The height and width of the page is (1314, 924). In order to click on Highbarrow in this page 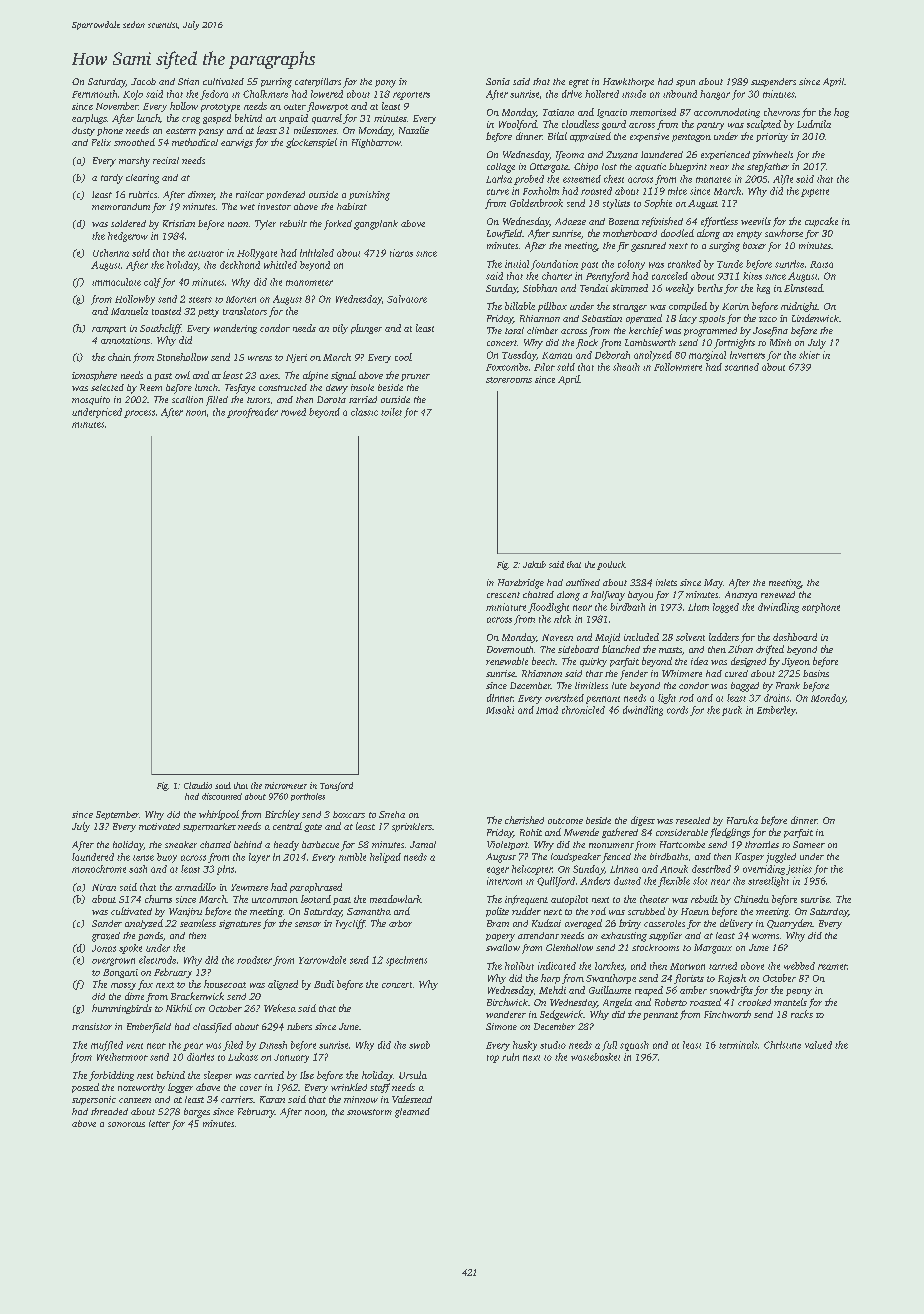, I will do `click(376, 143)`.
